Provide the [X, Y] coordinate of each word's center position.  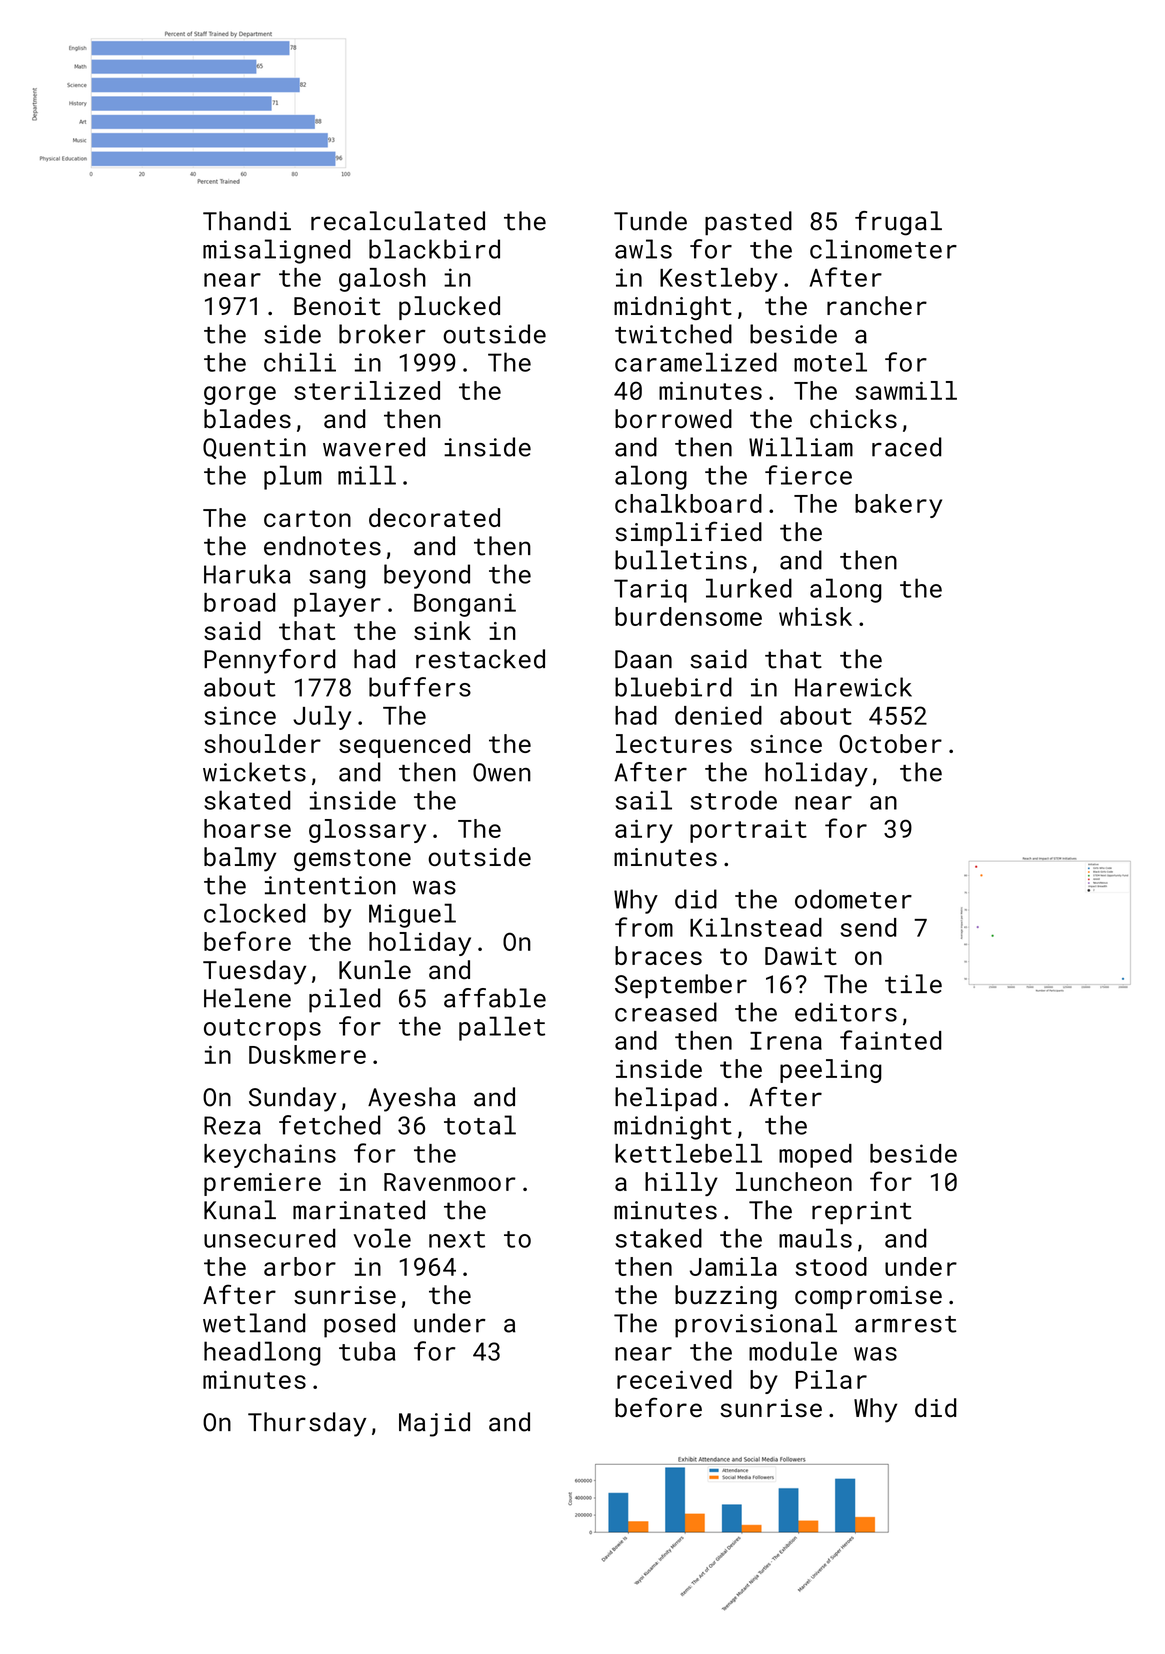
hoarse [247, 828]
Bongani [465, 605]
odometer [853, 899]
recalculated [398, 221]
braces [658, 955]
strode [734, 800]
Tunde [650, 221]
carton [307, 518]
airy [644, 831]
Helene [247, 998]
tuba [367, 1351]
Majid [434, 1424]
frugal [898, 223]
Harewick [853, 687]
